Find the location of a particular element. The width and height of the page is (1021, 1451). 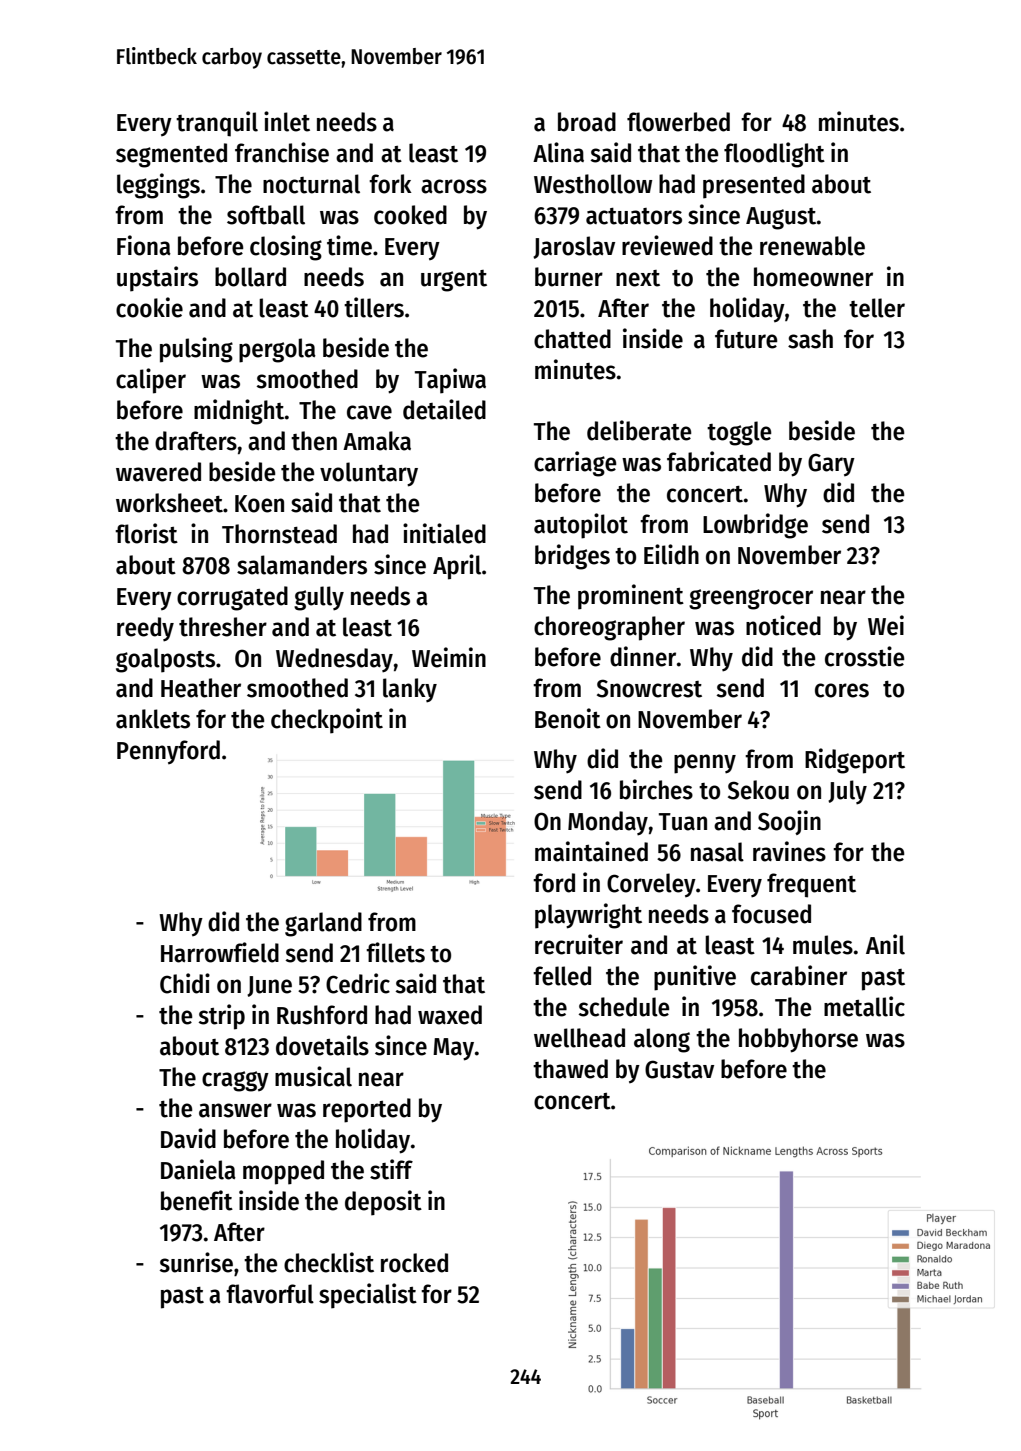

carriage is located at coordinates (575, 464).
